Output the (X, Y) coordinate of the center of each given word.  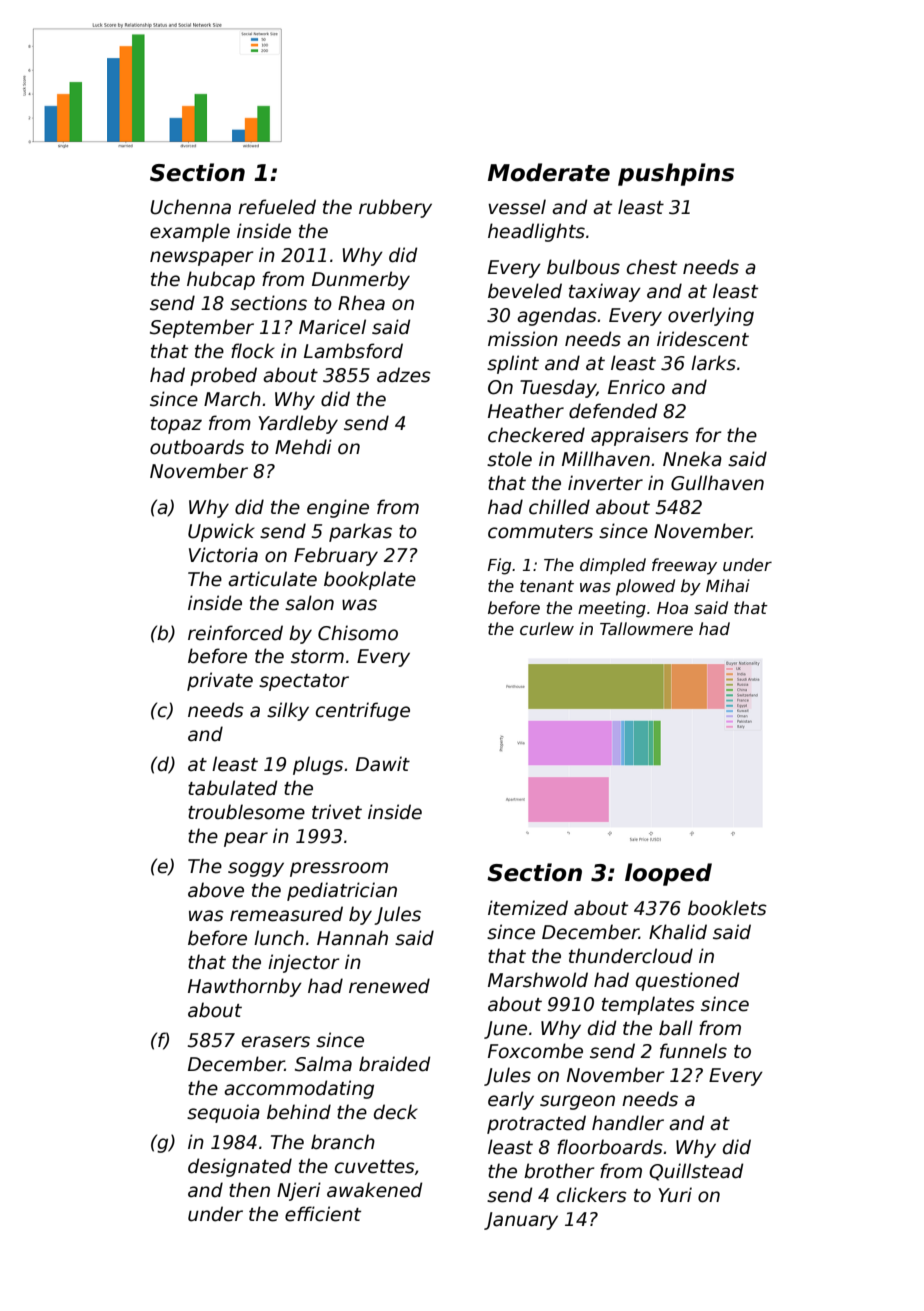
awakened (374, 1190)
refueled (277, 207)
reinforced (235, 633)
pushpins (676, 174)
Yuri (675, 1195)
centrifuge (363, 711)
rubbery (395, 208)
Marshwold (538, 980)
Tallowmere (646, 628)
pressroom (339, 869)
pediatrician (342, 891)
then (249, 1190)
